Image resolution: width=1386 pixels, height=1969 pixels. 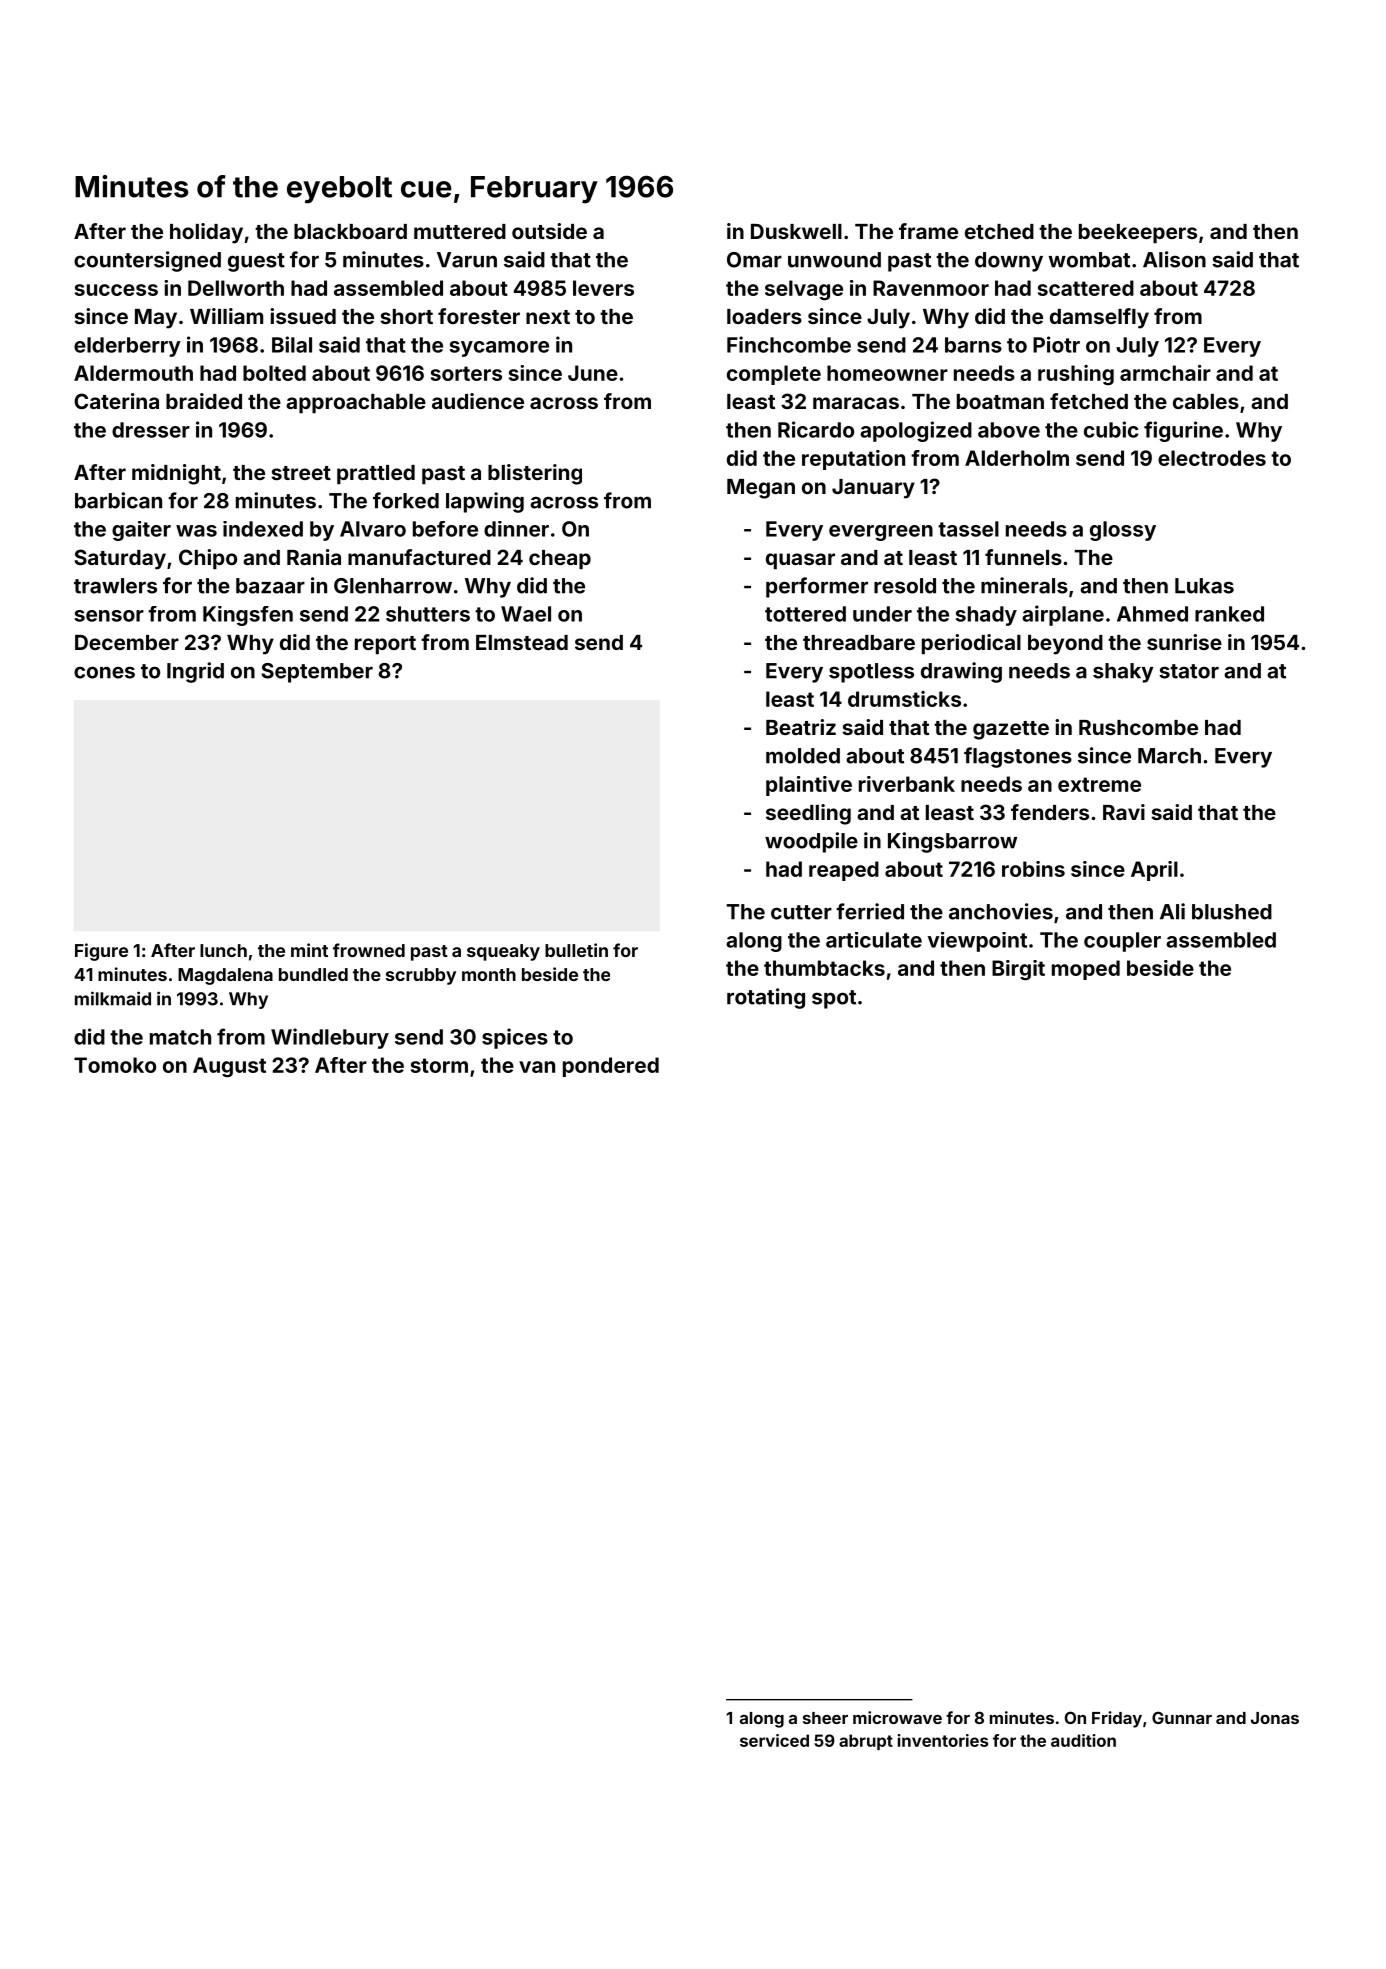 I want to click on coupler, so click(x=1122, y=942).
